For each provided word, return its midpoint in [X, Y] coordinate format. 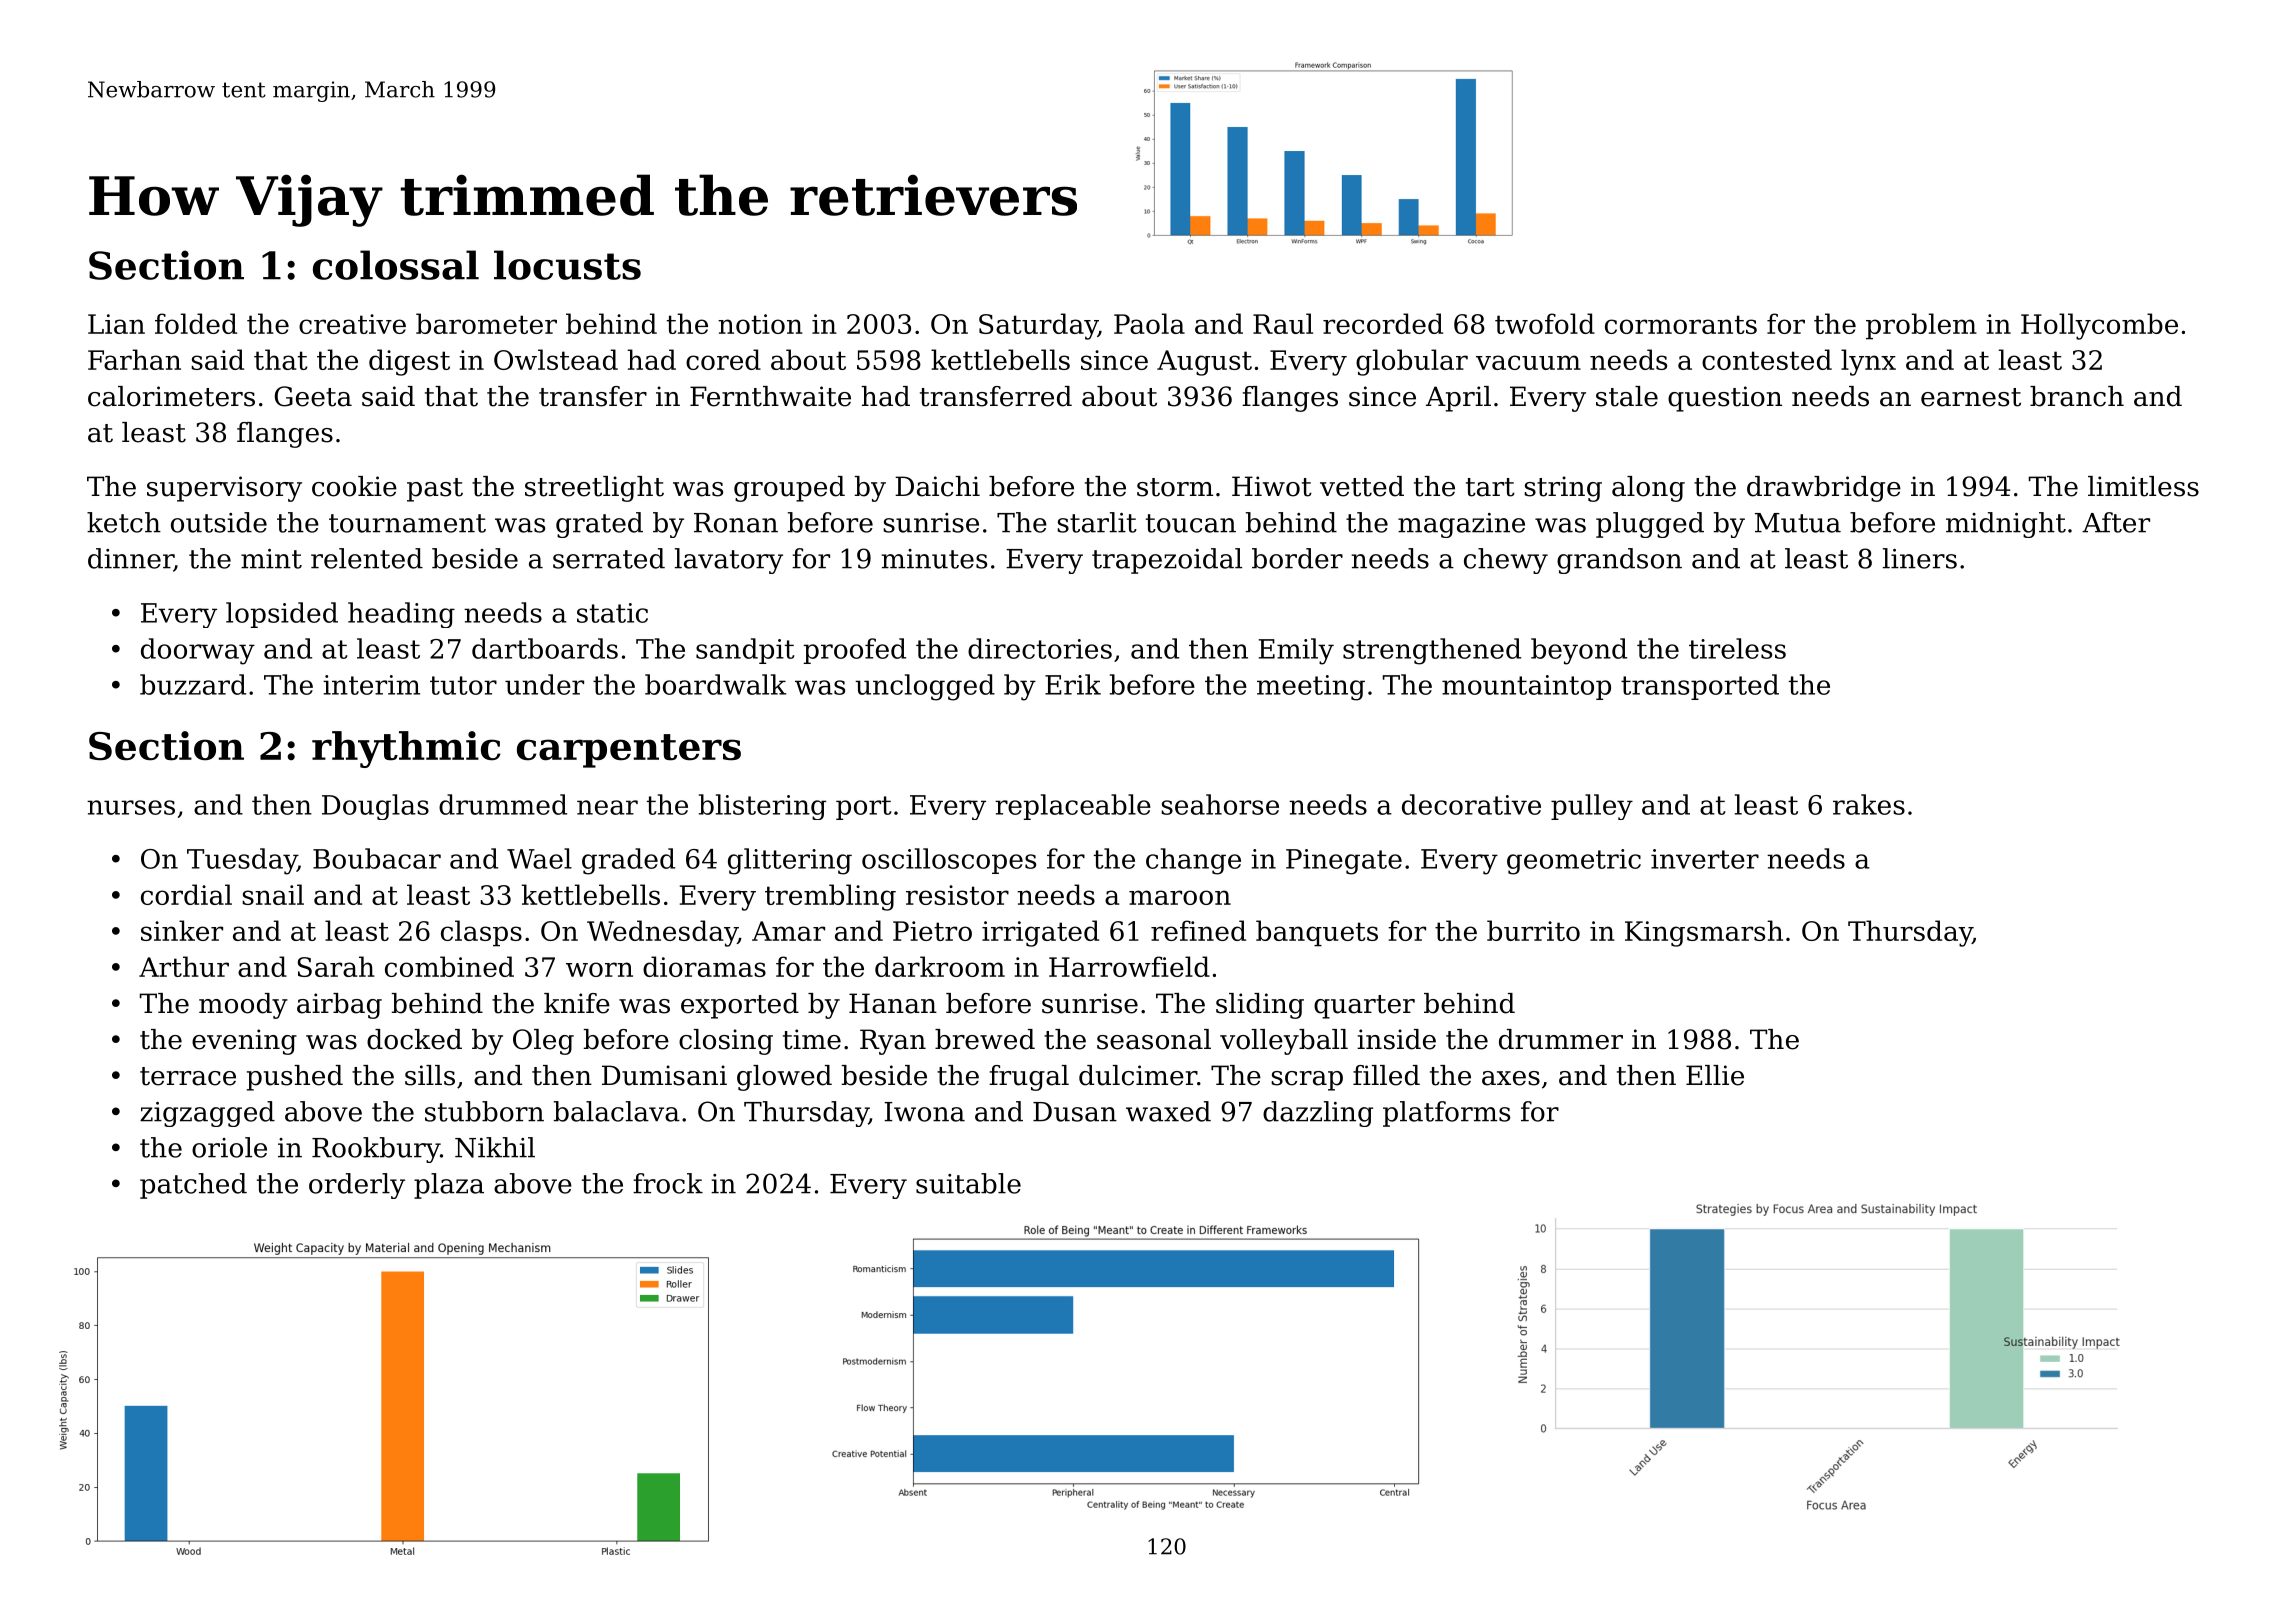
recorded [1383, 323]
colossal [396, 265]
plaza [449, 1186]
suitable [968, 1183]
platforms [1446, 1114]
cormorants [1681, 324]
